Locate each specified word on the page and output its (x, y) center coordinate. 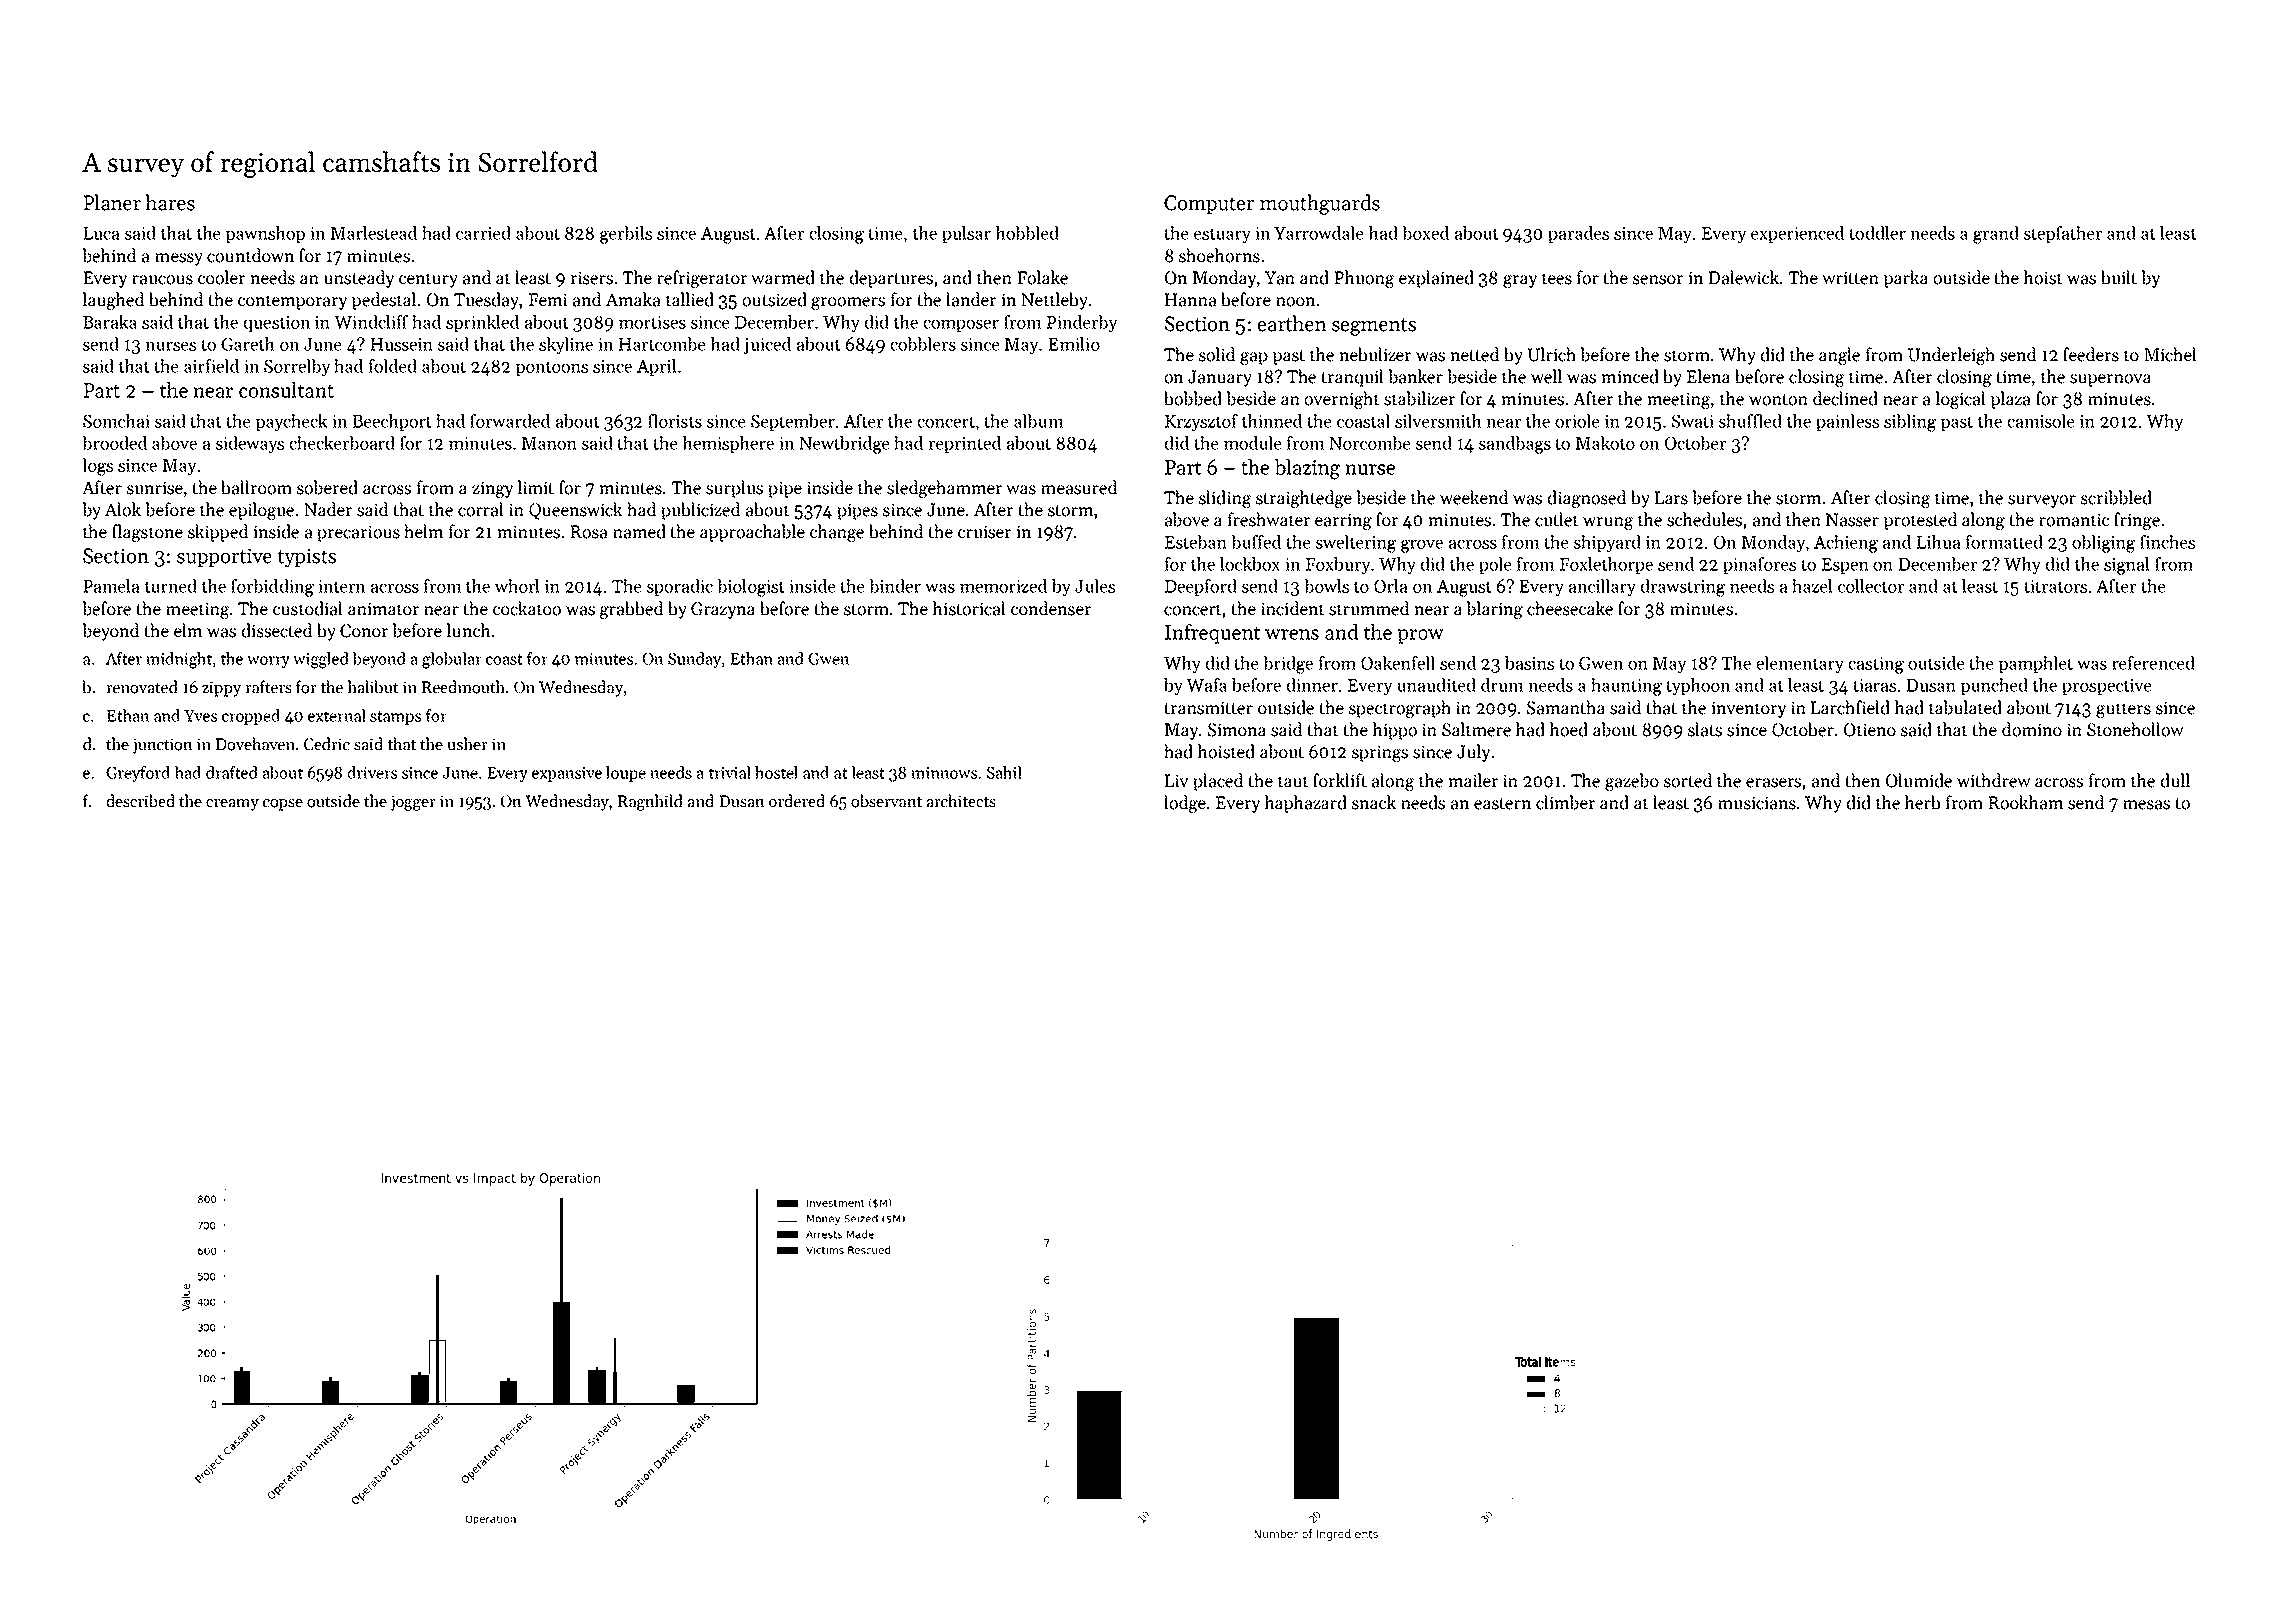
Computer (1209, 204)
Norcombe (1370, 443)
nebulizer (1375, 354)
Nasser (1852, 520)
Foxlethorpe (1606, 565)
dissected (277, 630)
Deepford (1201, 587)
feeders (2091, 354)
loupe (626, 774)
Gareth (247, 344)
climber (1565, 802)
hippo (1395, 731)
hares (170, 202)
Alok (123, 509)
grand (1996, 235)
